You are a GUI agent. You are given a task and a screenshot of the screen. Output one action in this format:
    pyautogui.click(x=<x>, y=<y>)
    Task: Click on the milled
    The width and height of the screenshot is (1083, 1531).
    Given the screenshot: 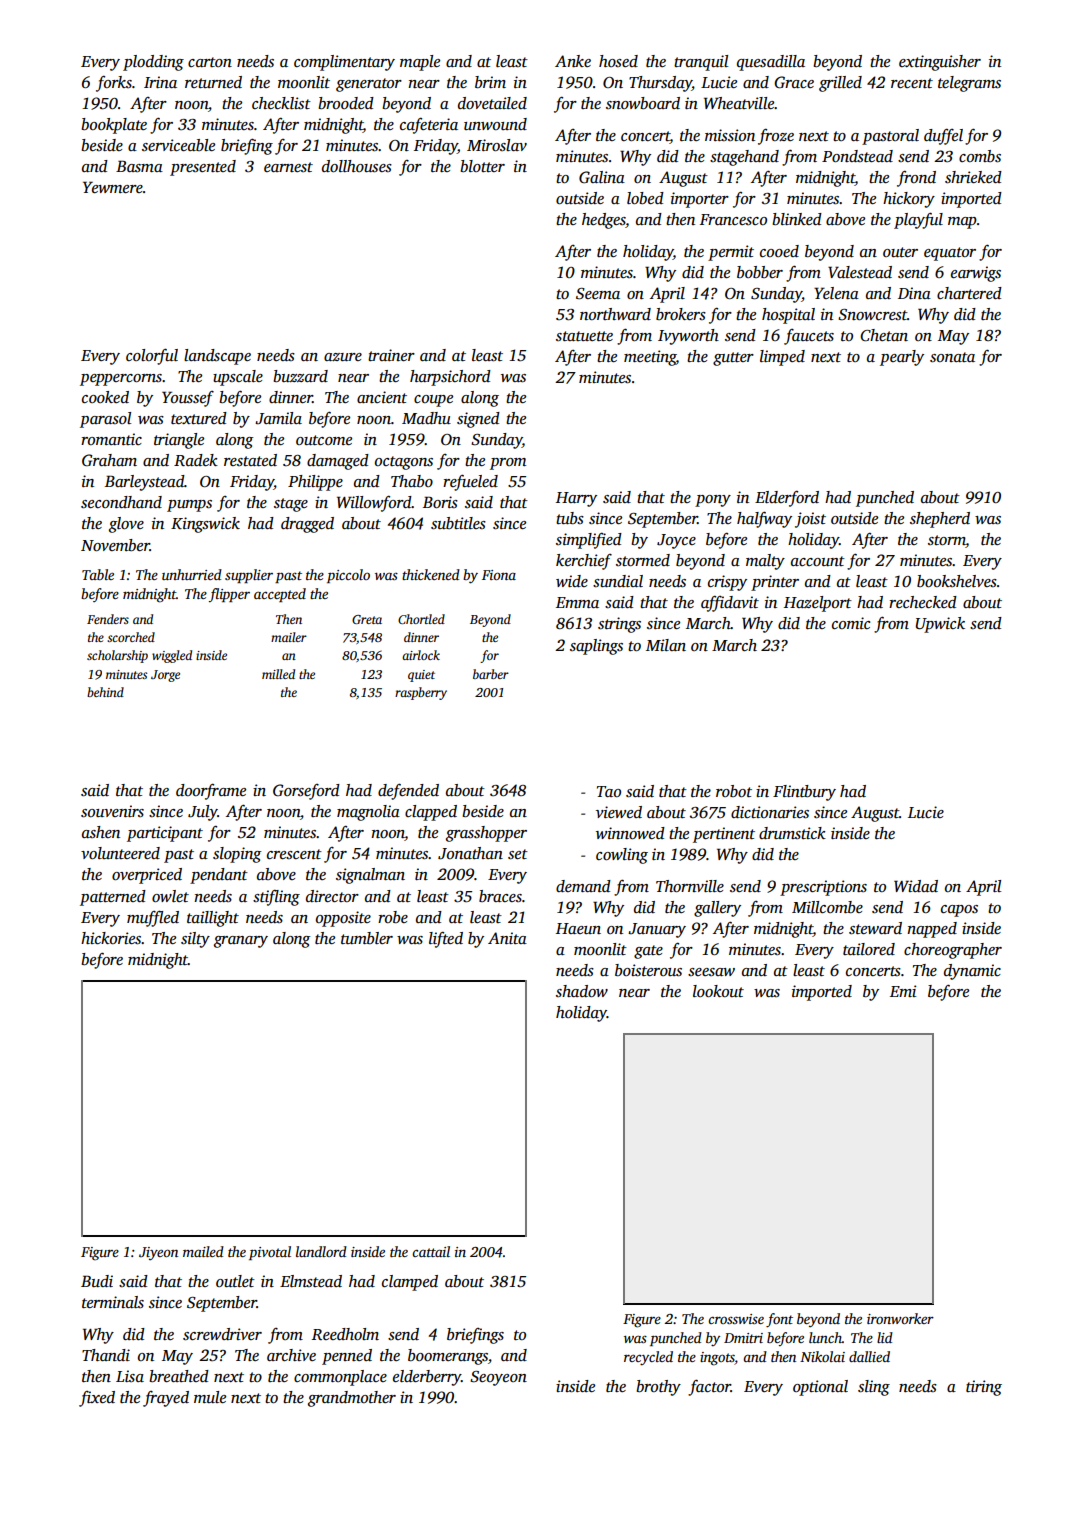 What is the action you would take?
    pyautogui.click(x=278, y=674)
